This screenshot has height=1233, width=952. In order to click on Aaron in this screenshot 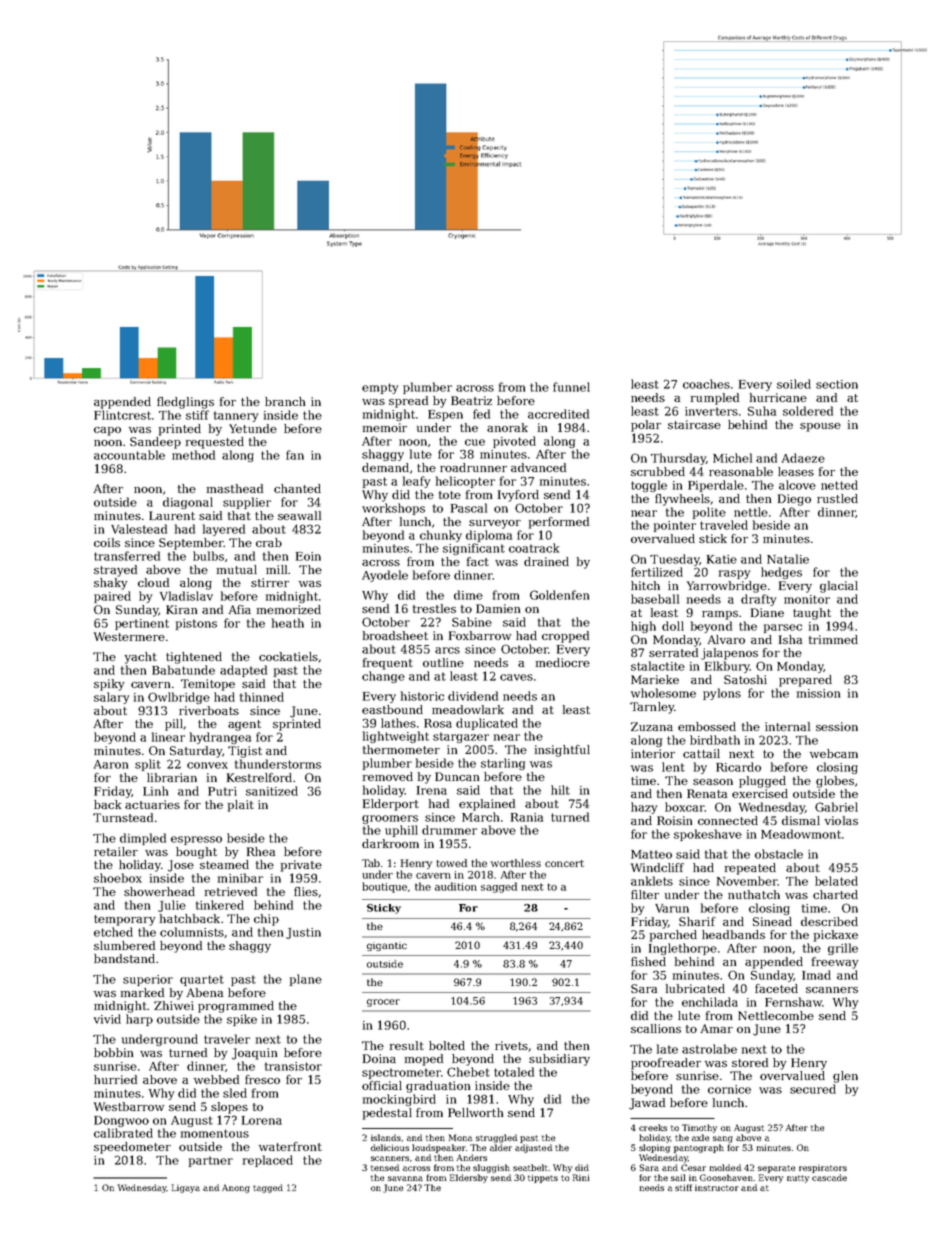, I will do `click(111, 764)`.
